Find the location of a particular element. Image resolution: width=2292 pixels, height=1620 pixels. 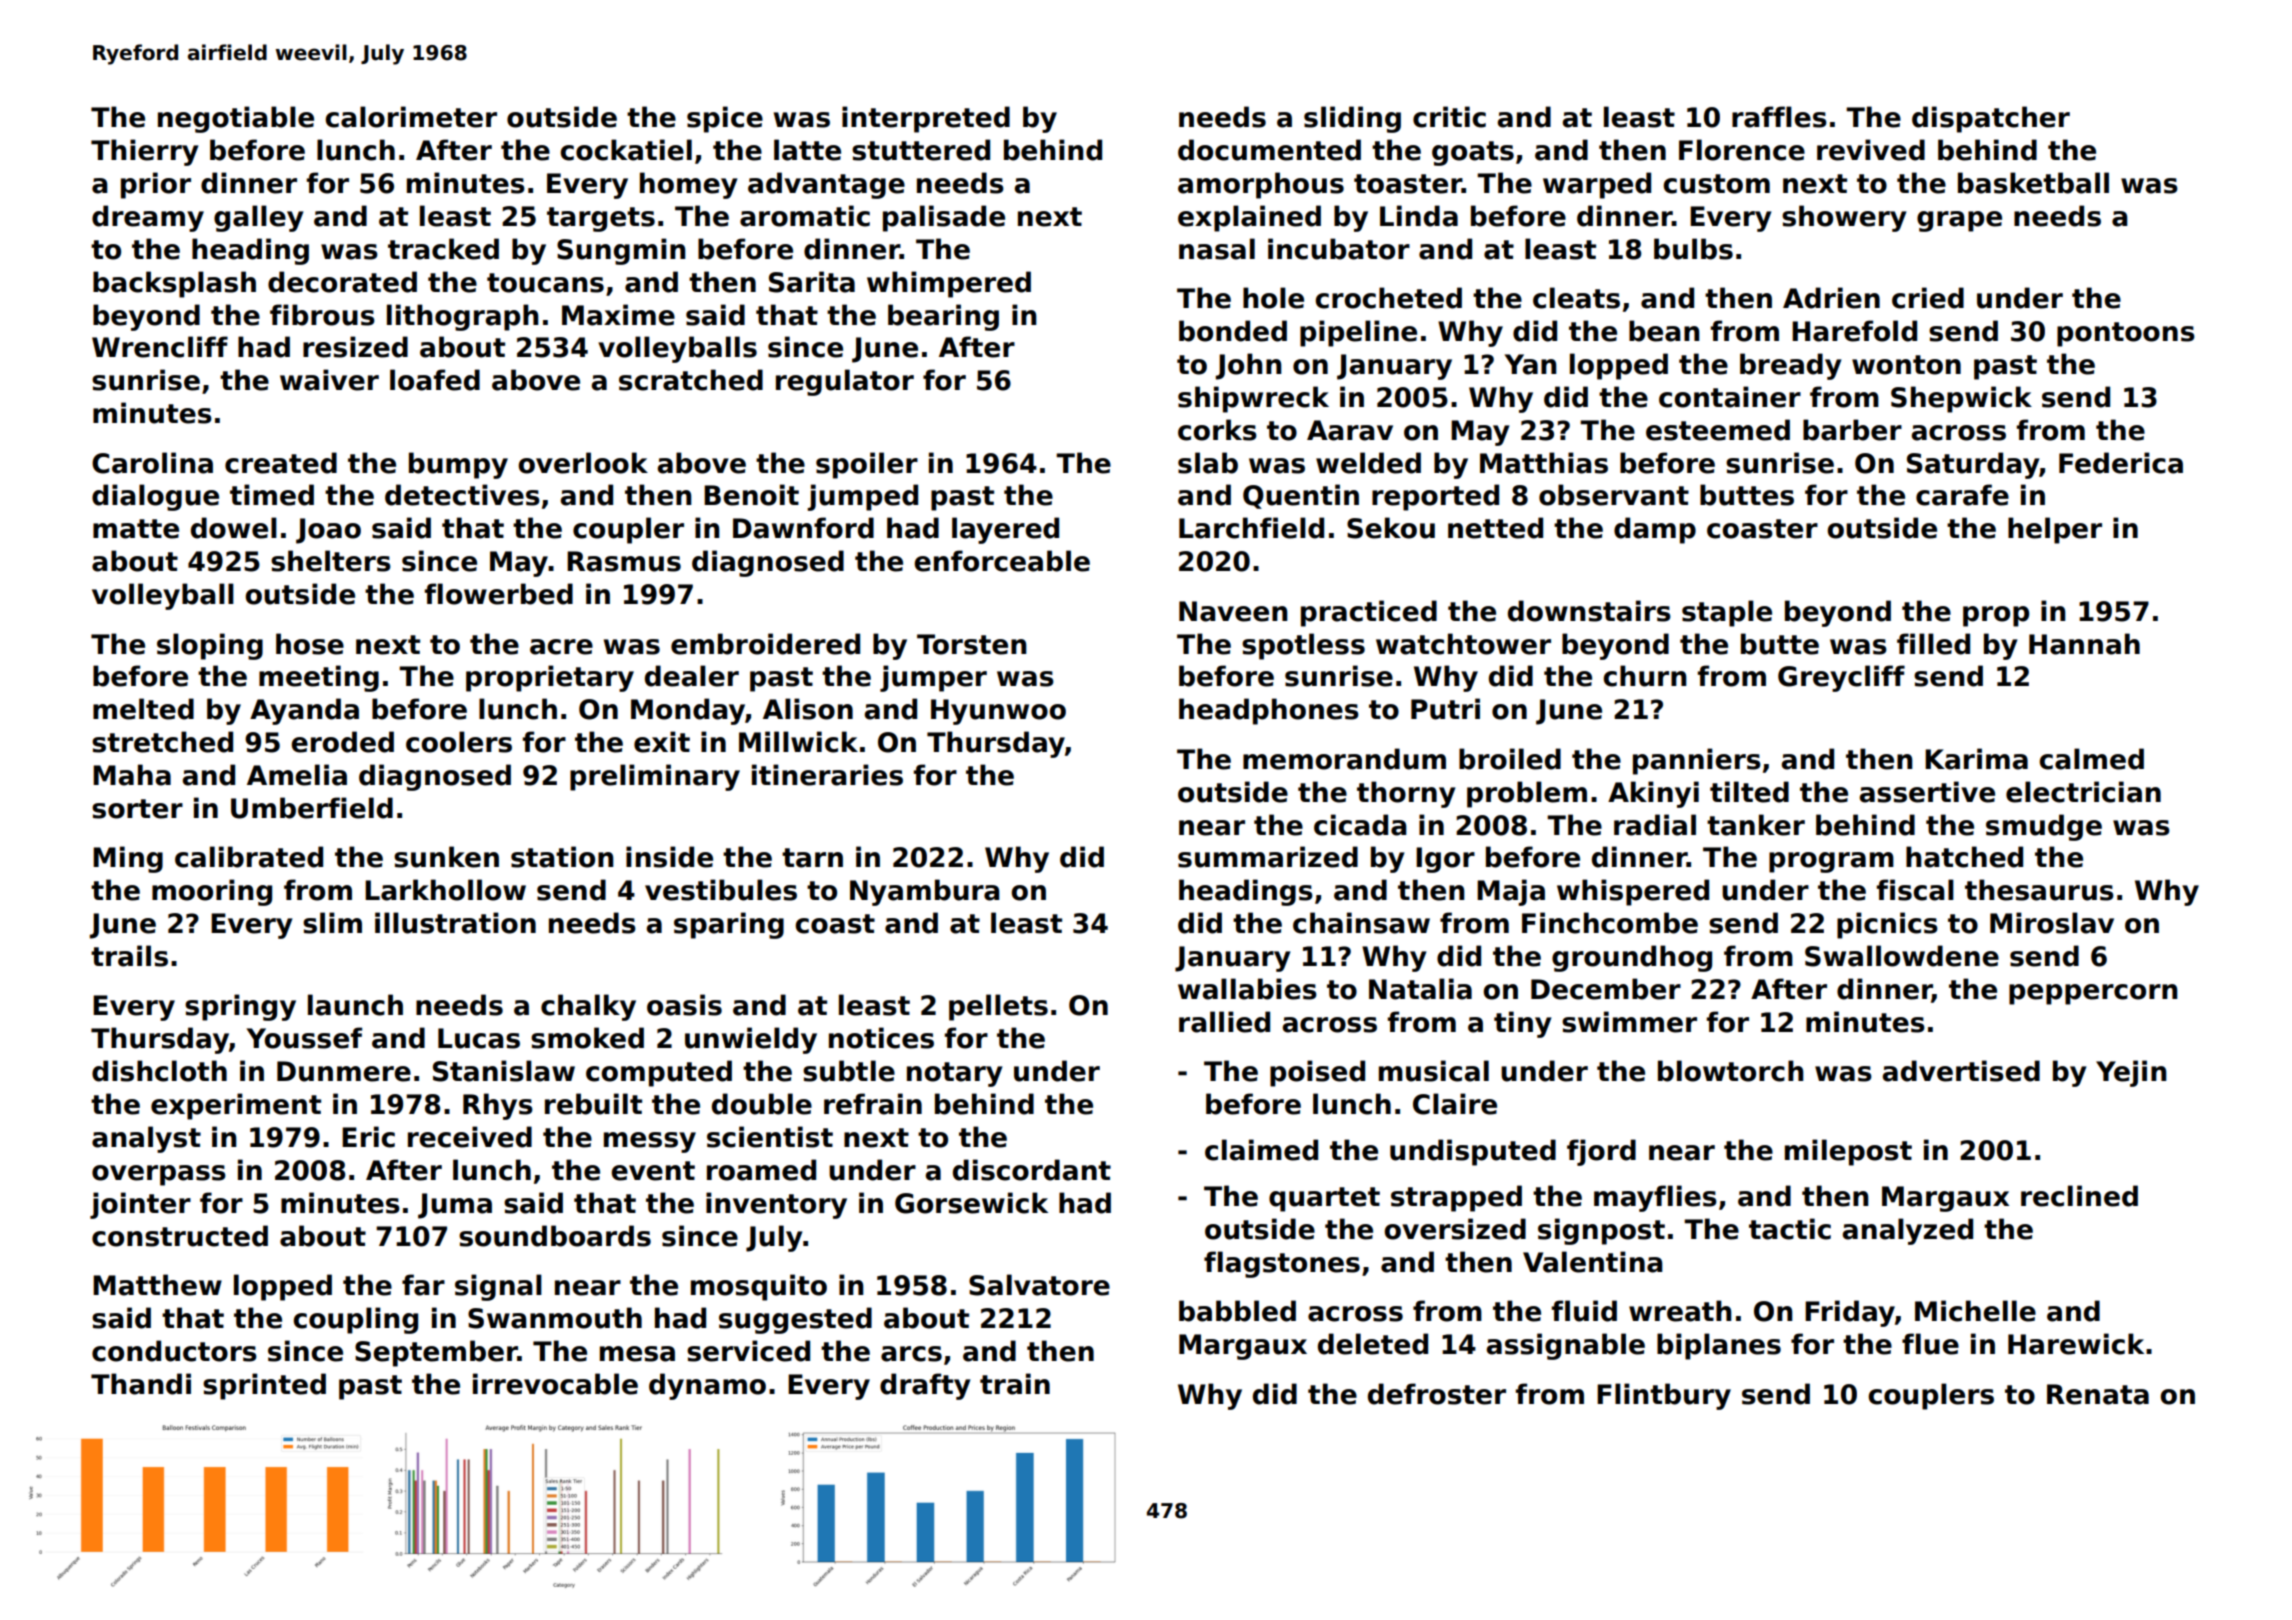

jumped is located at coordinates (862, 497).
